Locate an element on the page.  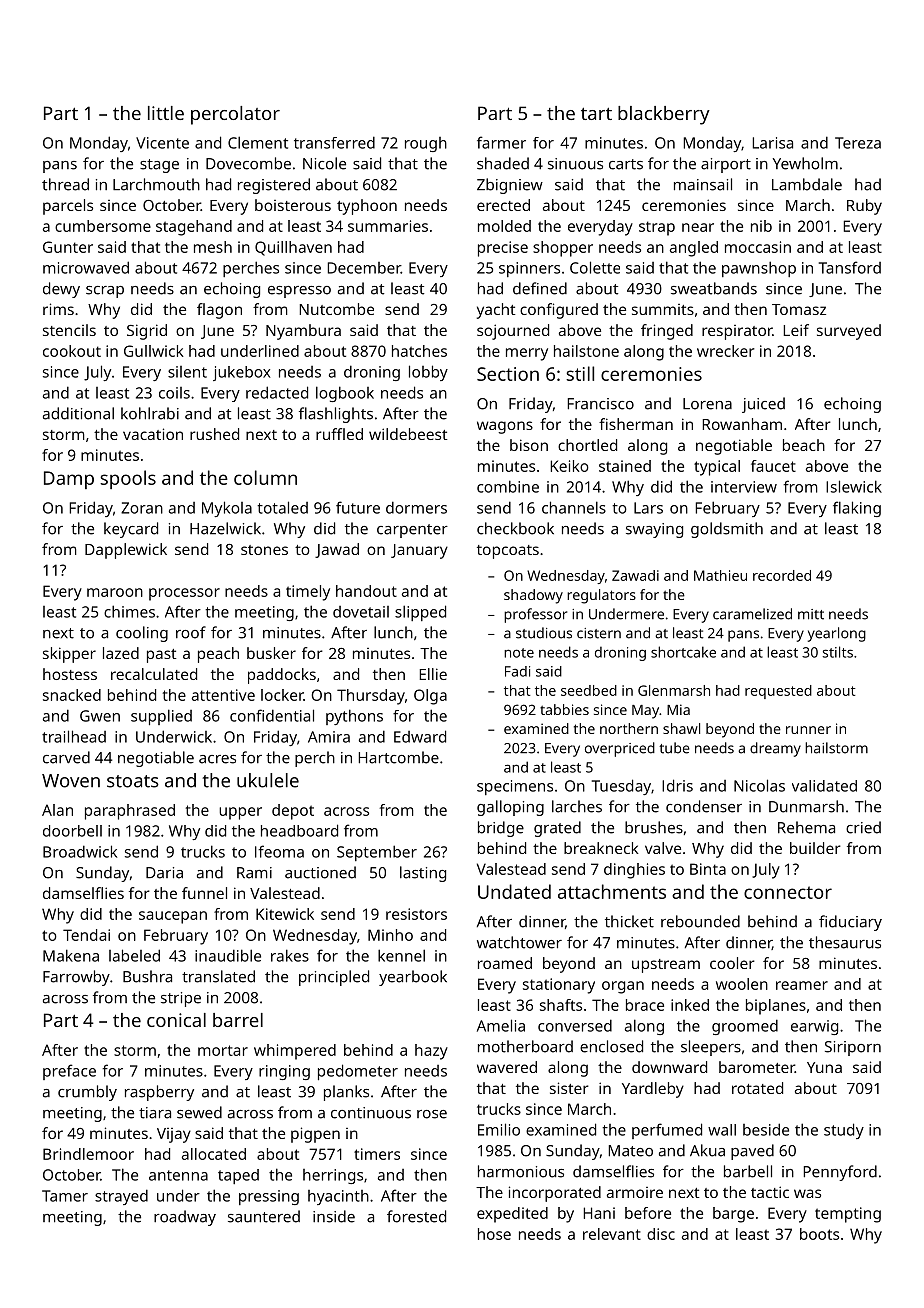
inside is located at coordinates (334, 1216).
